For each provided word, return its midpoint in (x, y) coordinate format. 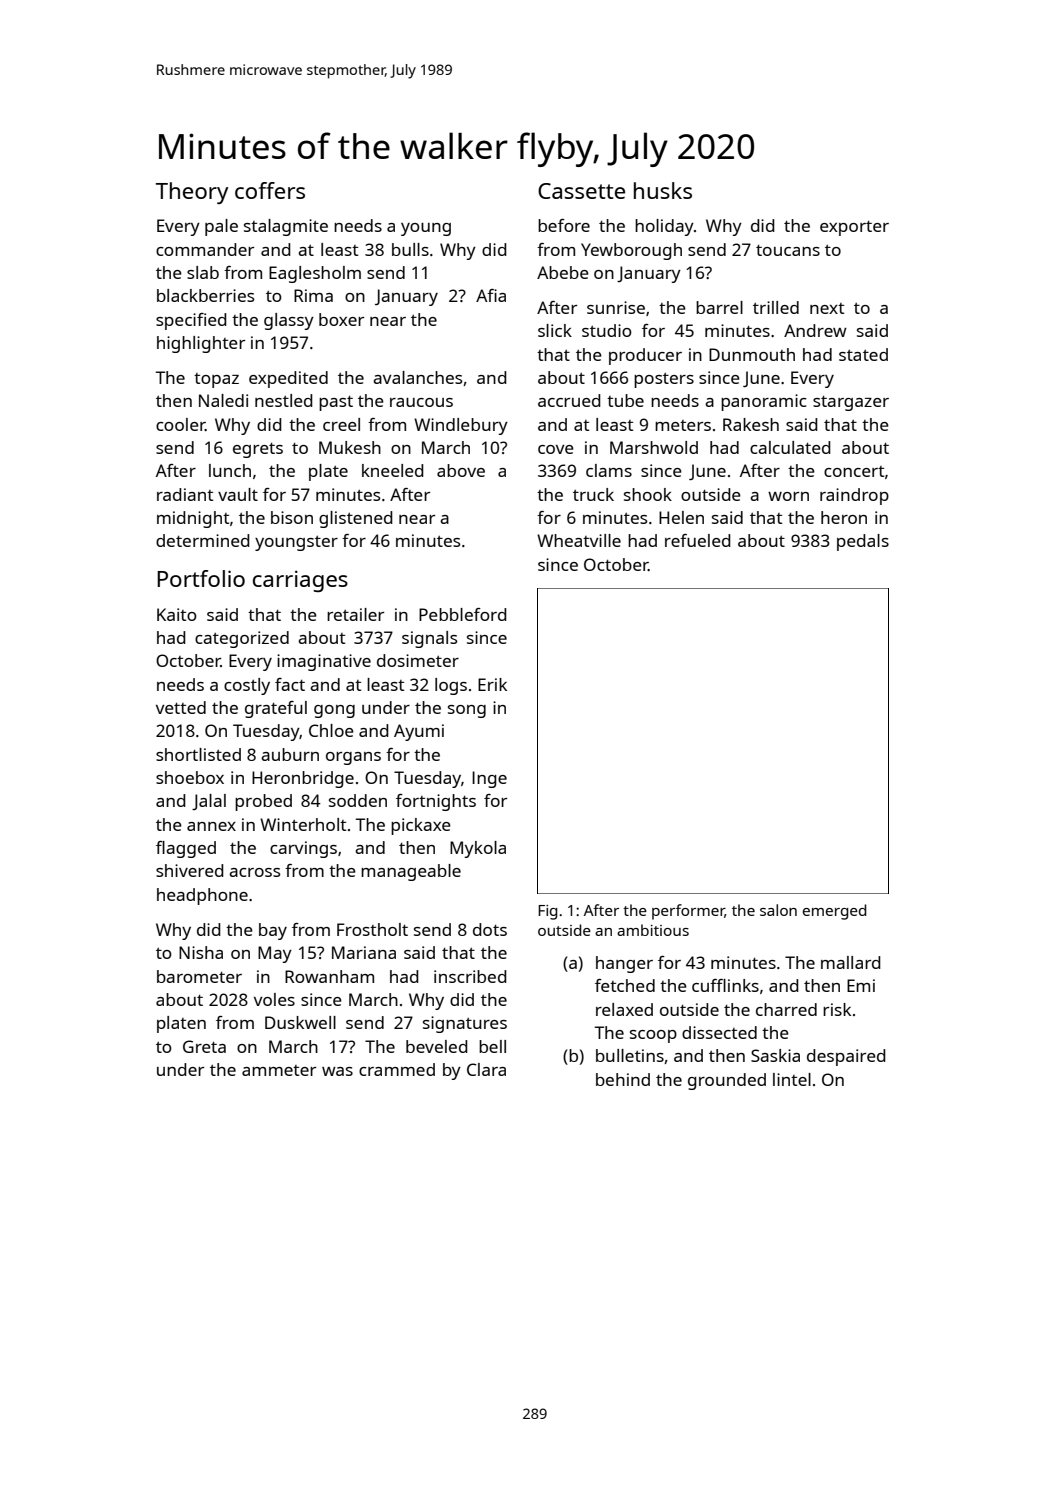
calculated (790, 447)
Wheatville (579, 540)
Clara (486, 1069)
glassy (289, 321)
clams (609, 470)
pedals (863, 542)
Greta (204, 1046)
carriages (300, 581)
